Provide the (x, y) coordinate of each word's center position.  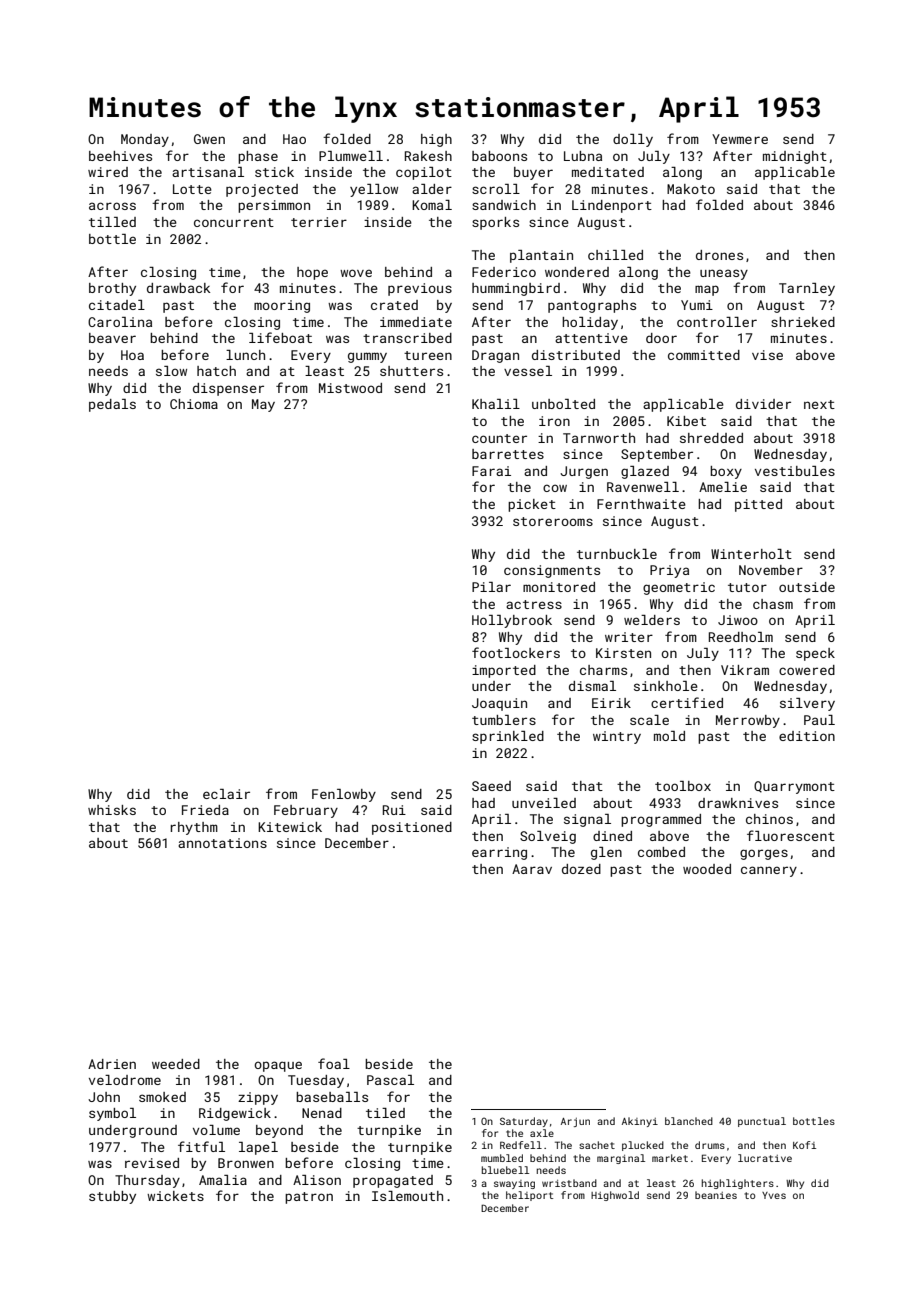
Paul (819, 720)
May (263, 405)
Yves (774, 1195)
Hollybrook (512, 621)
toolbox (683, 786)
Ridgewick (235, 1114)
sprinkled (508, 737)
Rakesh (428, 156)
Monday (145, 140)
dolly (633, 140)
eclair (226, 794)
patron (309, 1198)
